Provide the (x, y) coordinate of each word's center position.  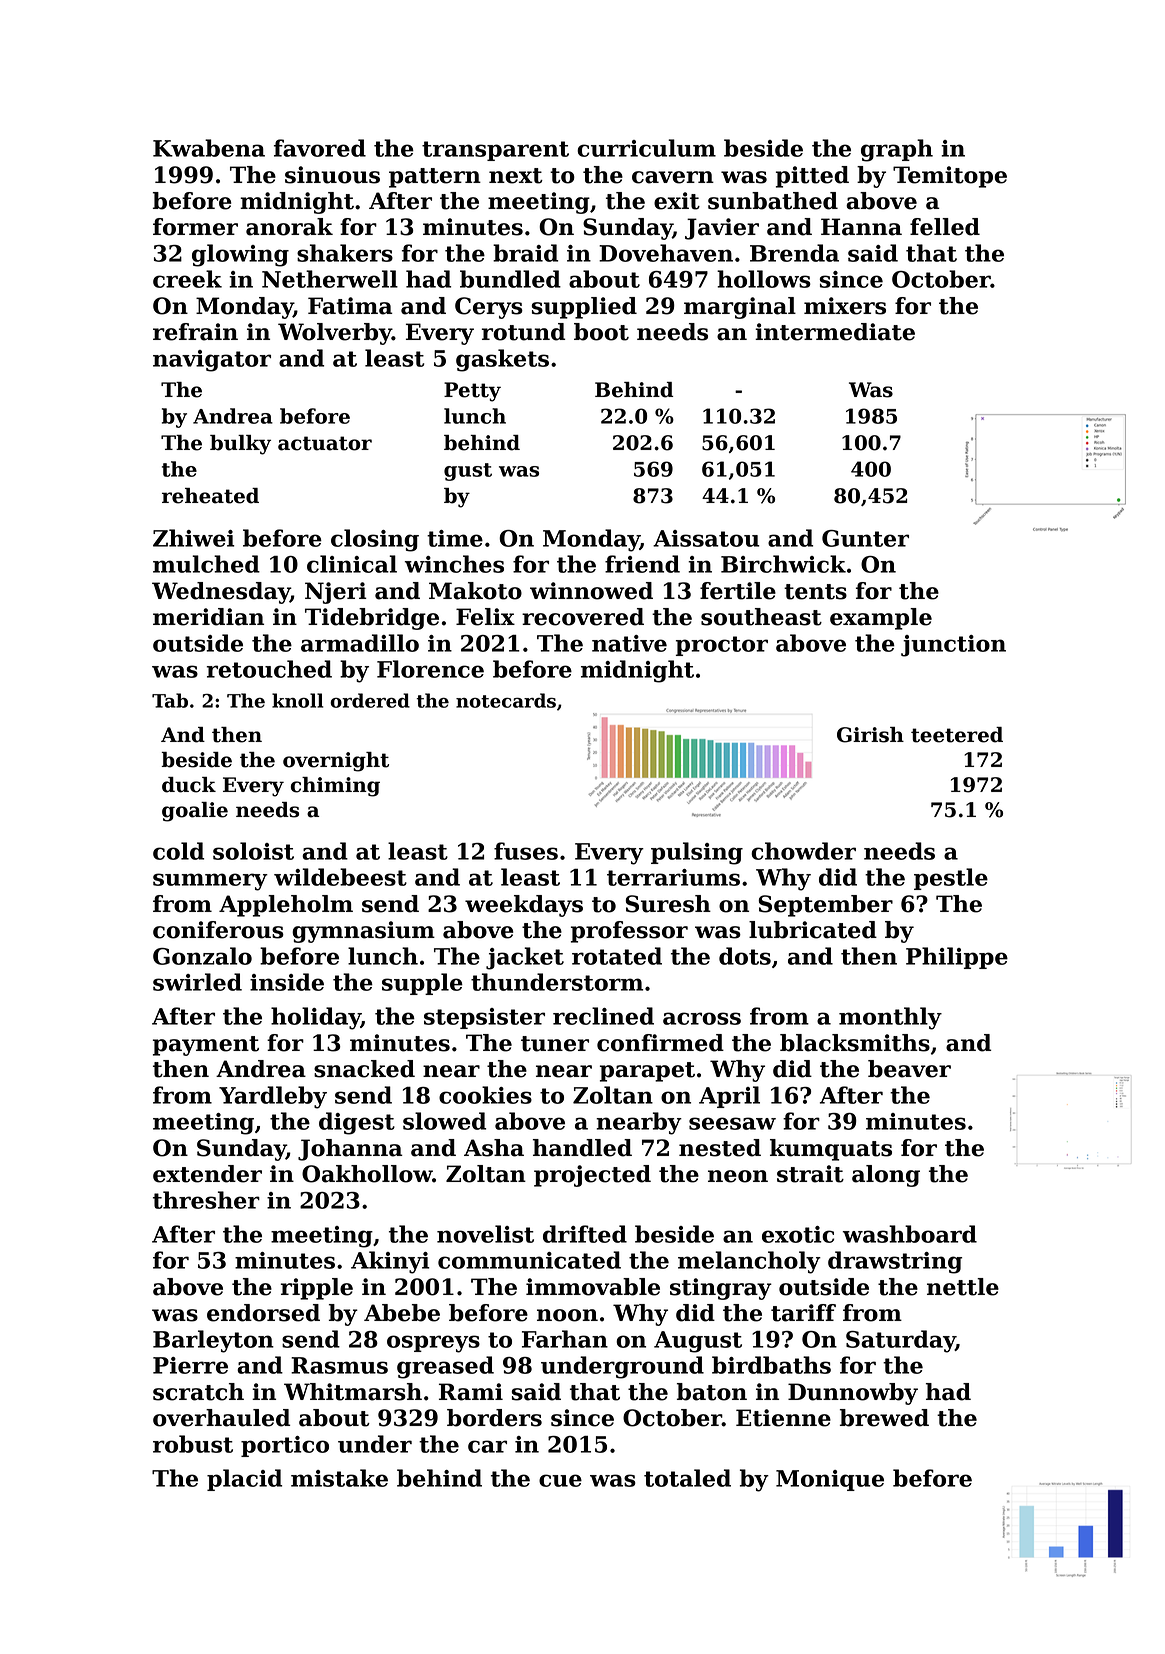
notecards (506, 700)
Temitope (950, 177)
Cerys (489, 308)
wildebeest (340, 877)
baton (712, 1392)
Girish (870, 735)
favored (320, 148)
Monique (830, 1480)
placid (244, 1480)
